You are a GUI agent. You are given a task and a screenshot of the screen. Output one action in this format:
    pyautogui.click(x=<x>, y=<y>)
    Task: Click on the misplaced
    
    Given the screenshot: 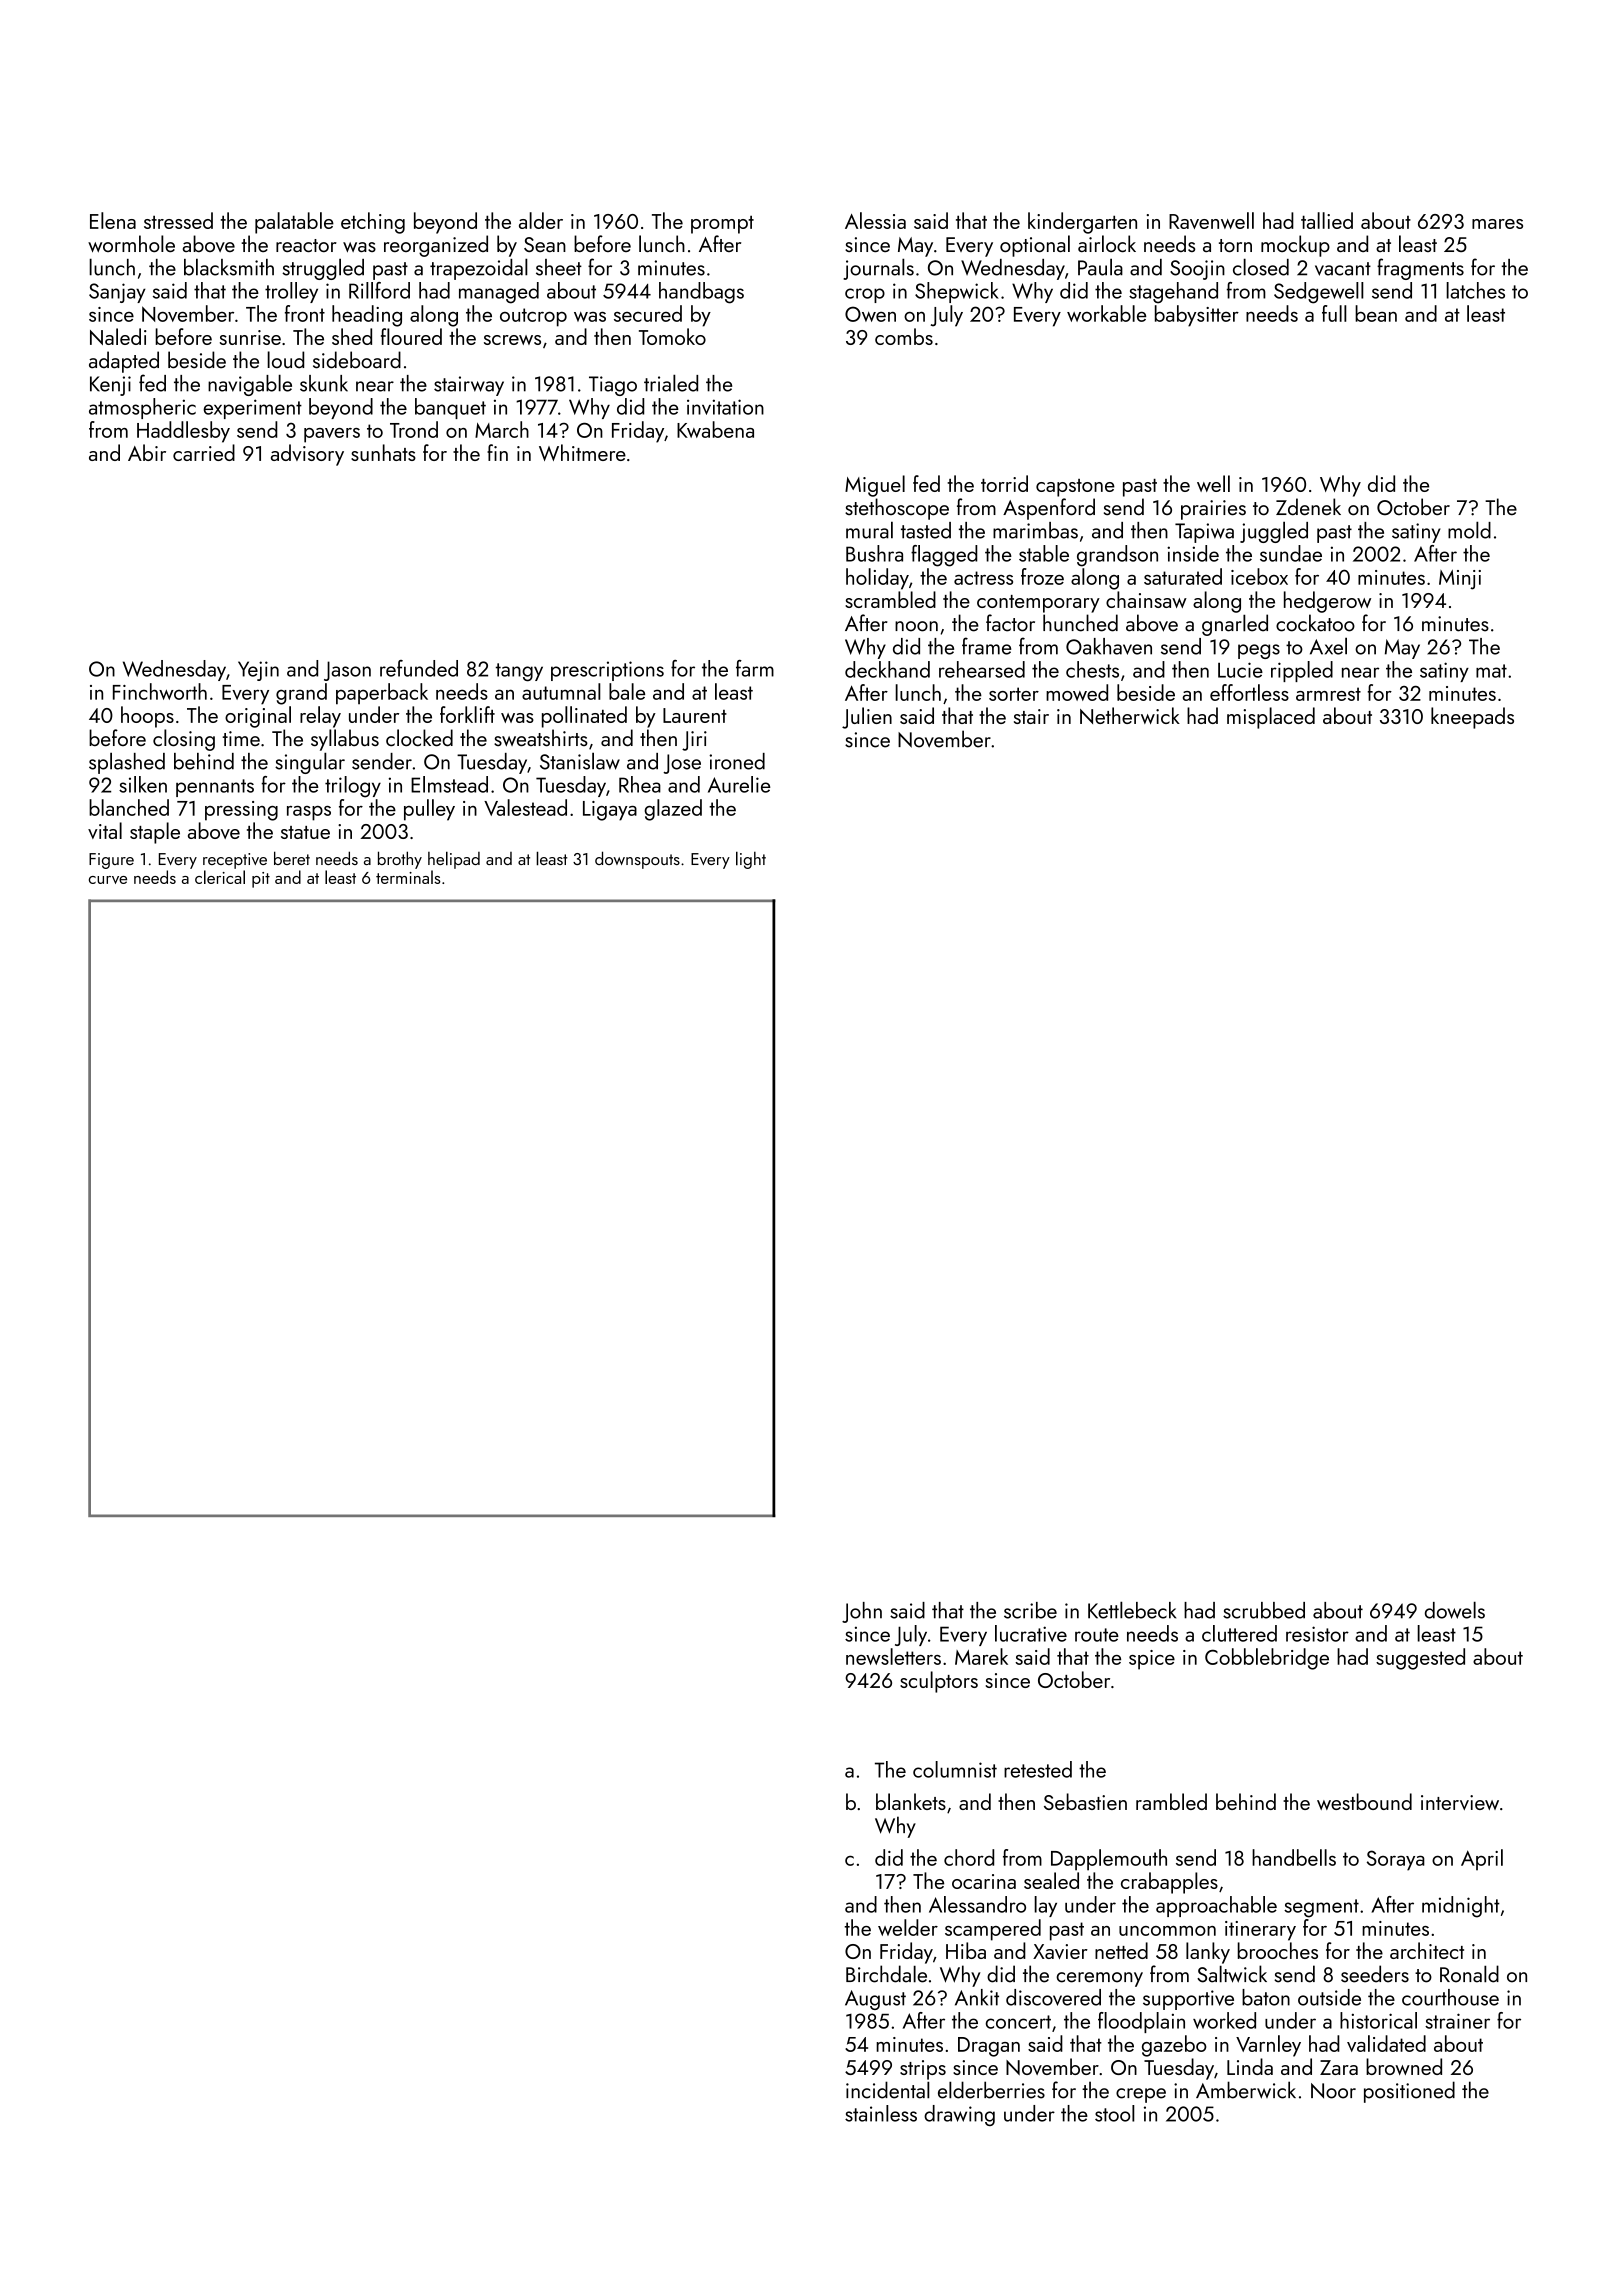 What is the action you would take?
    pyautogui.click(x=1271, y=718)
